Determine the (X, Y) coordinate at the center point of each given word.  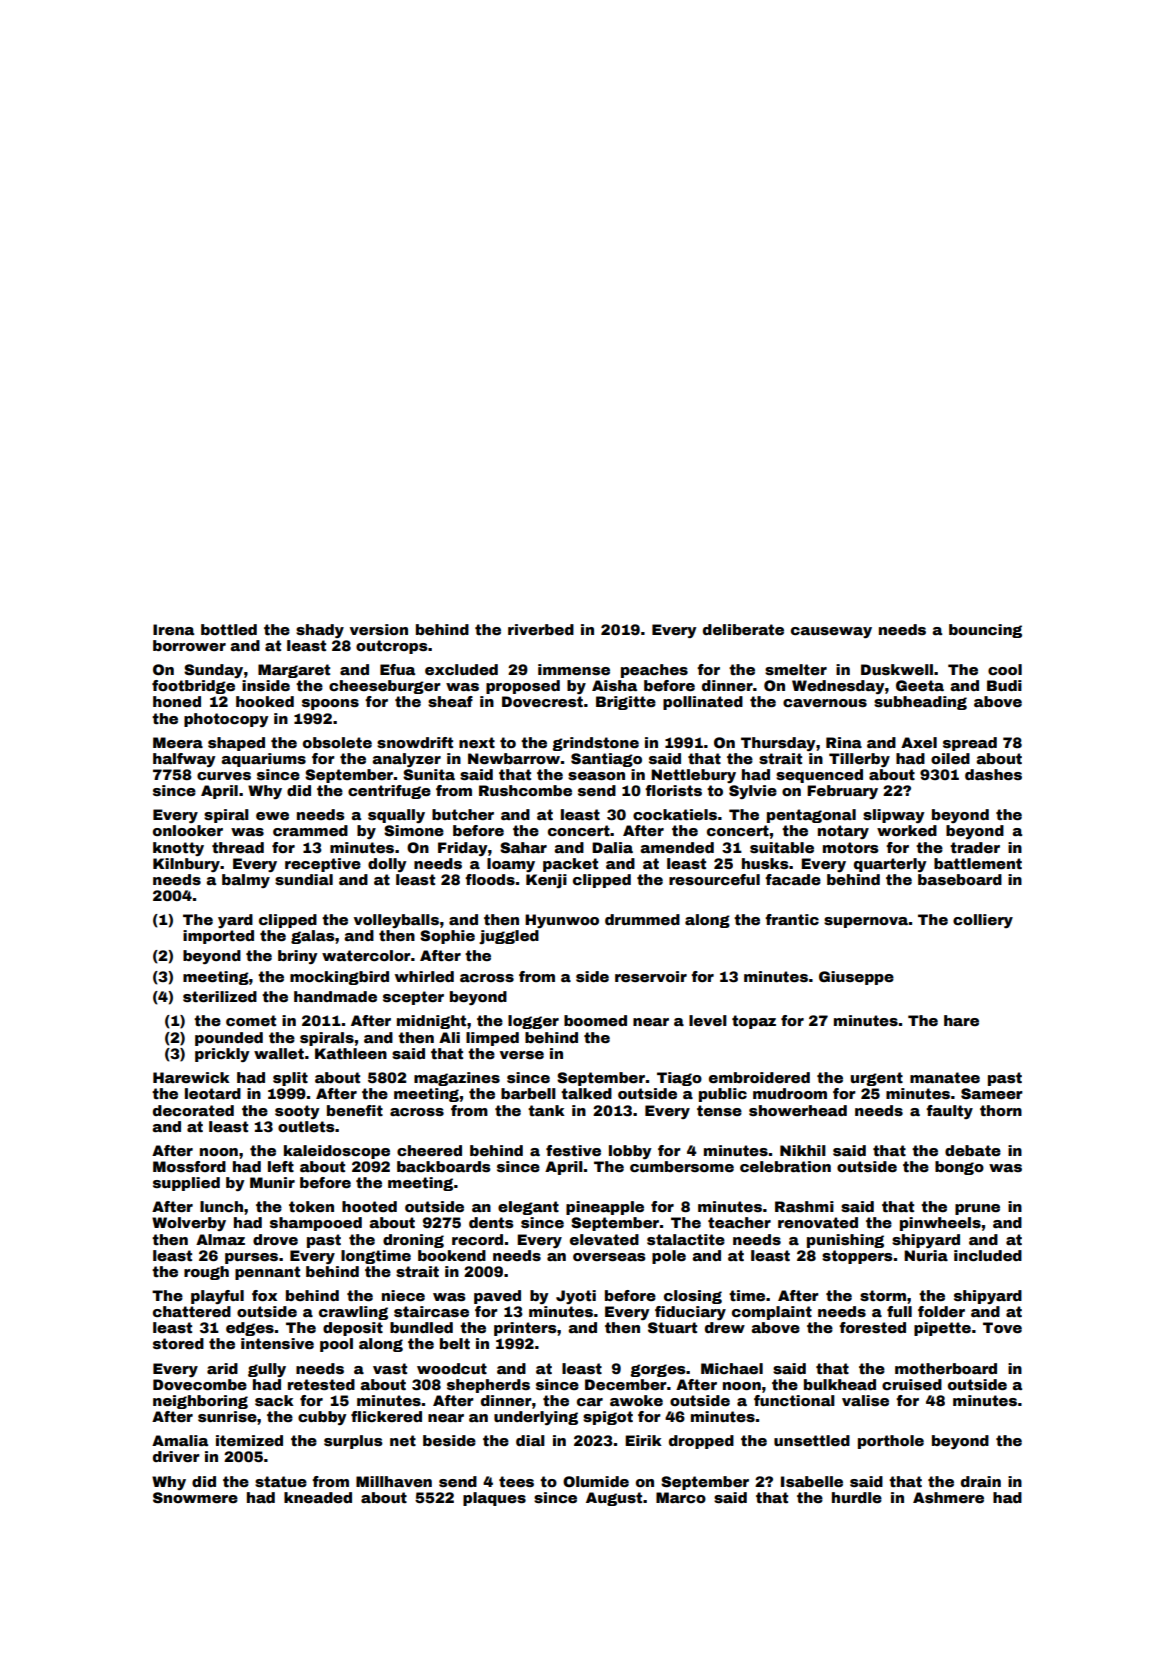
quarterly (890, 865)
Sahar (523, 847)
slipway (894, 816)
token (311, 1206)
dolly (387, 865)
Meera (178, 742)
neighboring (200, 1402)
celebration (785, 1166)
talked (586, 1093)
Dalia (612, 847)
